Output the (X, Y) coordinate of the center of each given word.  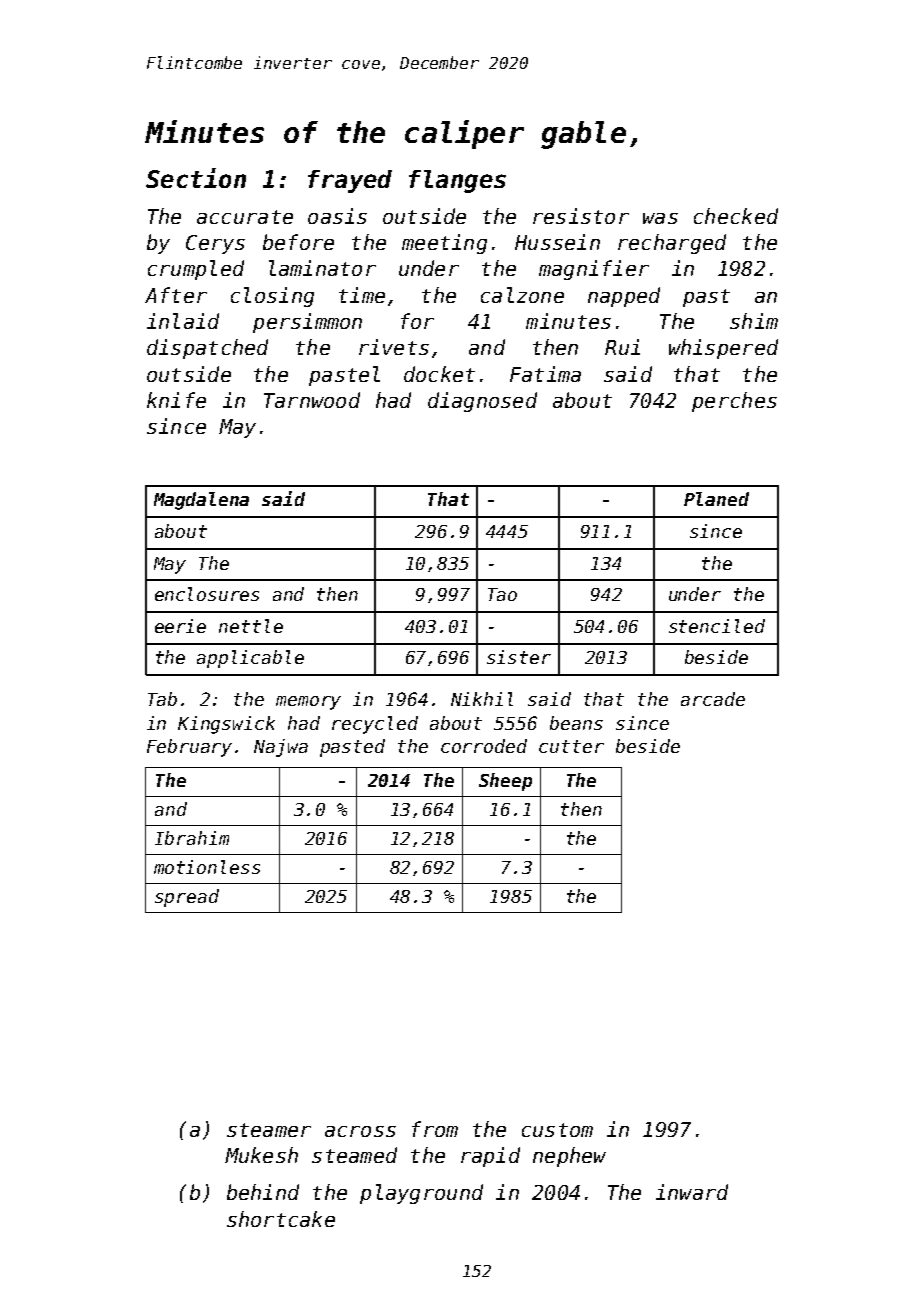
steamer (269, 1130)
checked (736, 216)
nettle (251, 626)
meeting (444, 244)
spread (187, 898)
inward (692, 1192)
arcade (713, 699)
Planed (716, 499)
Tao (502, 594)
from (435, 1129)
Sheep (505, 782)
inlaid (183, 321)
